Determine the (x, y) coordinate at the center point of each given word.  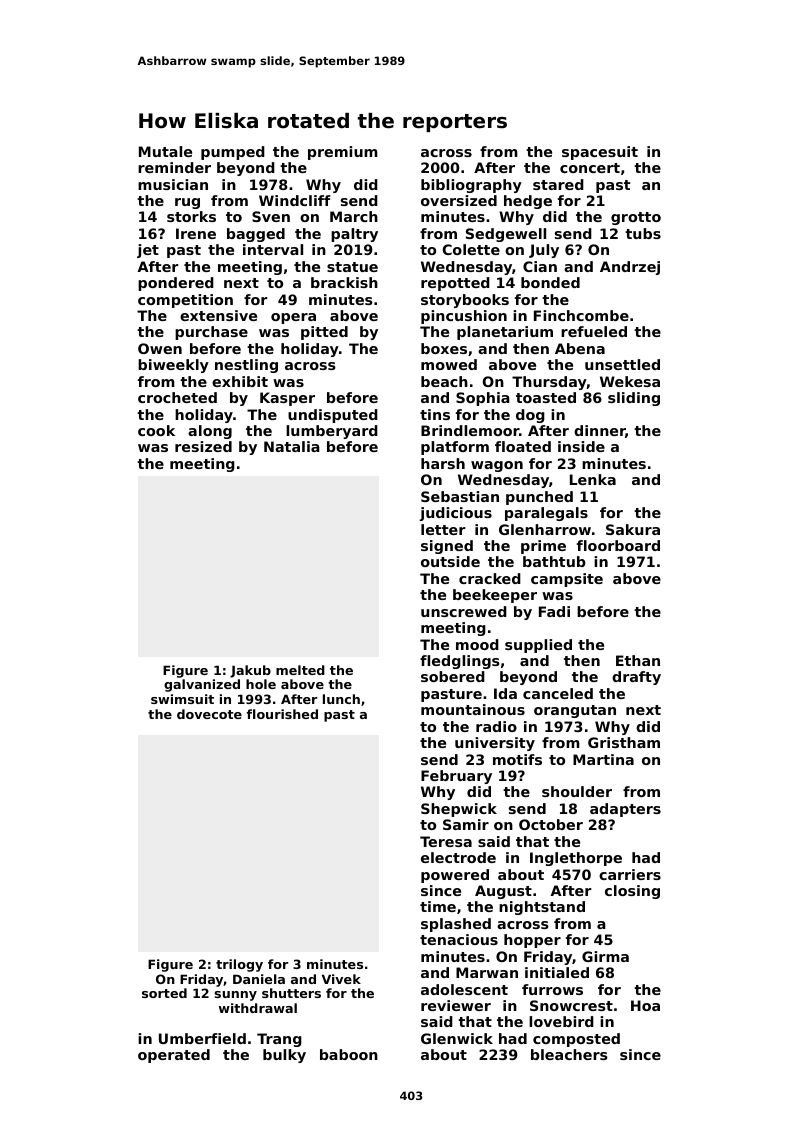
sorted (164, 993)
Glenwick (457, 1038)
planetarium (505, 333)
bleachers (569, 1054)
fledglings (460, 662)
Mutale (165, 151)
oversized (459, 200)
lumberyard (332, 432)
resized (203, 446)
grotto (636, 218)
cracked (490, 578)
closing (632, 892)
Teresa (446, 841)
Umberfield (202, 1038)
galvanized (202, 685)
